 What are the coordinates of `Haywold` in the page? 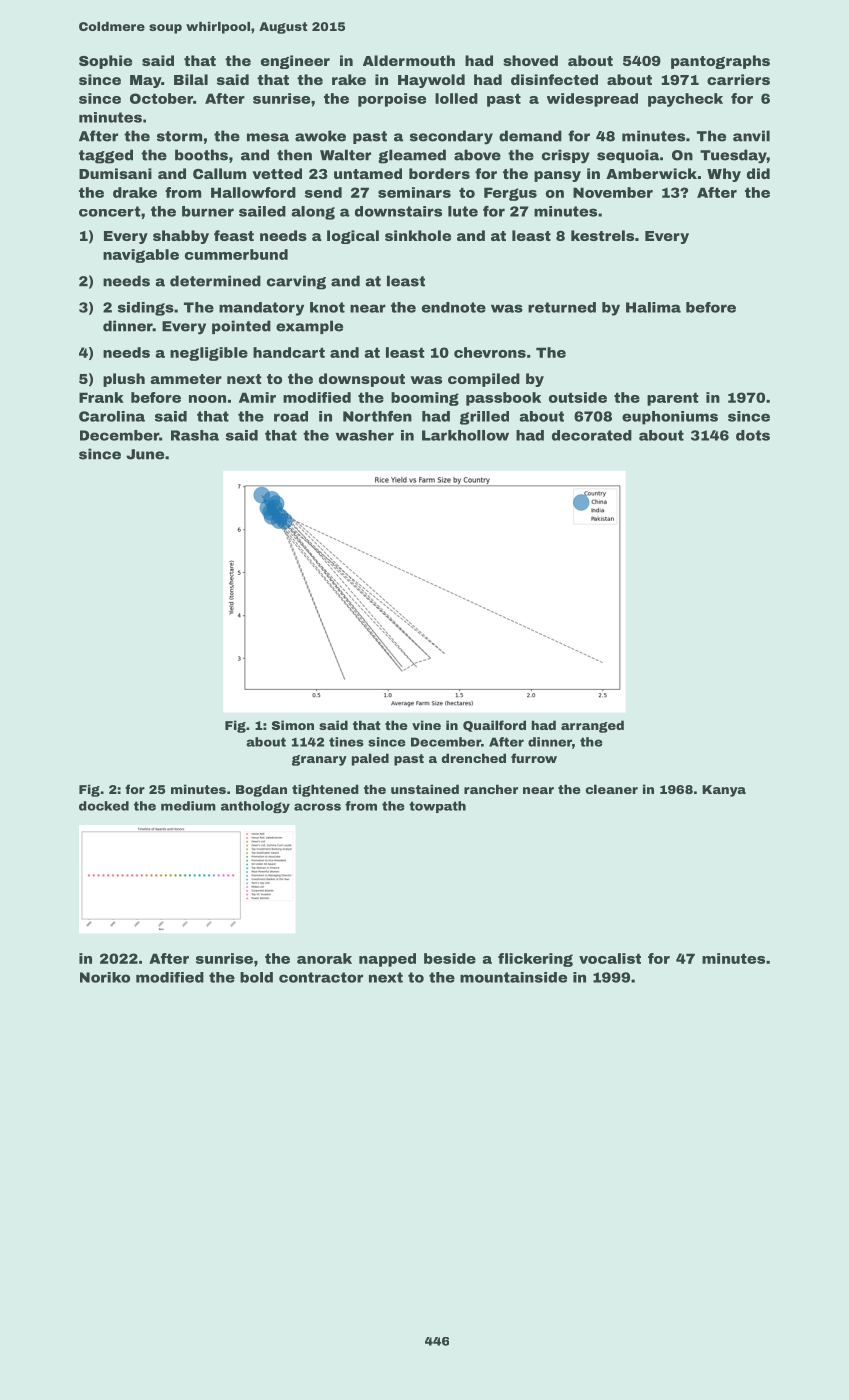 It's located at (431, 81).
